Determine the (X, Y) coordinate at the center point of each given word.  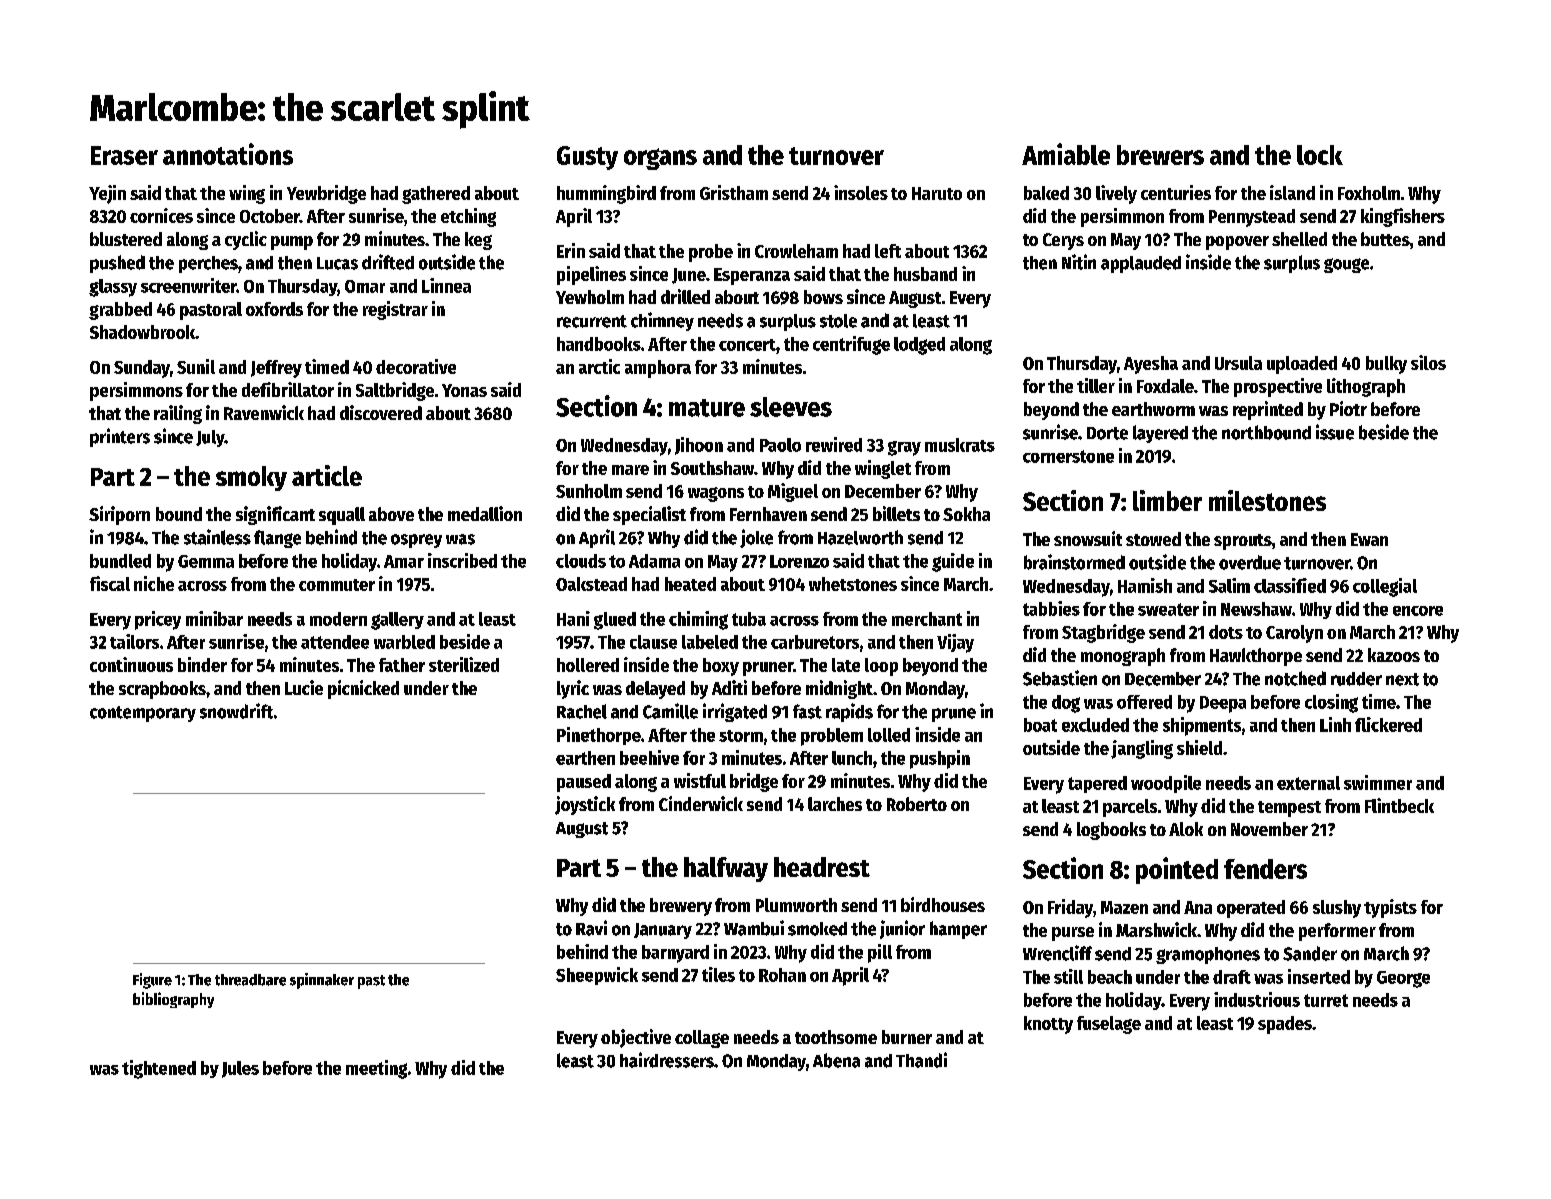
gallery (397, 621)
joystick (585, 805)
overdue (1250, 562)
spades (1285, 1025)
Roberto (917, 804)
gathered (436, 195)
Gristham (734, 192)
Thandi (921, 1060)
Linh (1335, 724)
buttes (1385, 239)
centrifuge (851, 345)
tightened (159, 1069)
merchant (927, 619)
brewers (1160, 155)
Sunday (142, 369)
